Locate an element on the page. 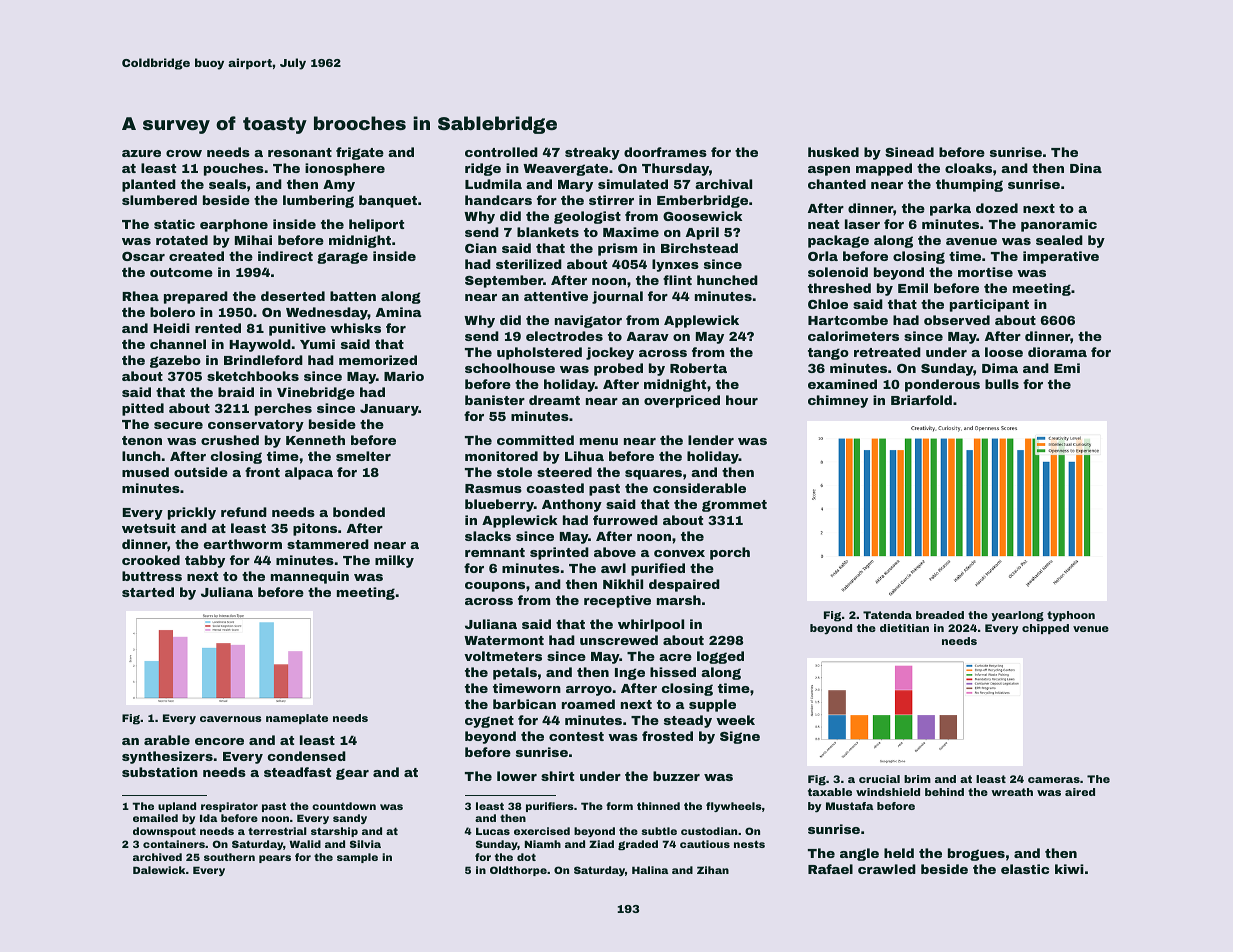 The image size is (1233, 952). attentive is located at coordinates (556, 296).
